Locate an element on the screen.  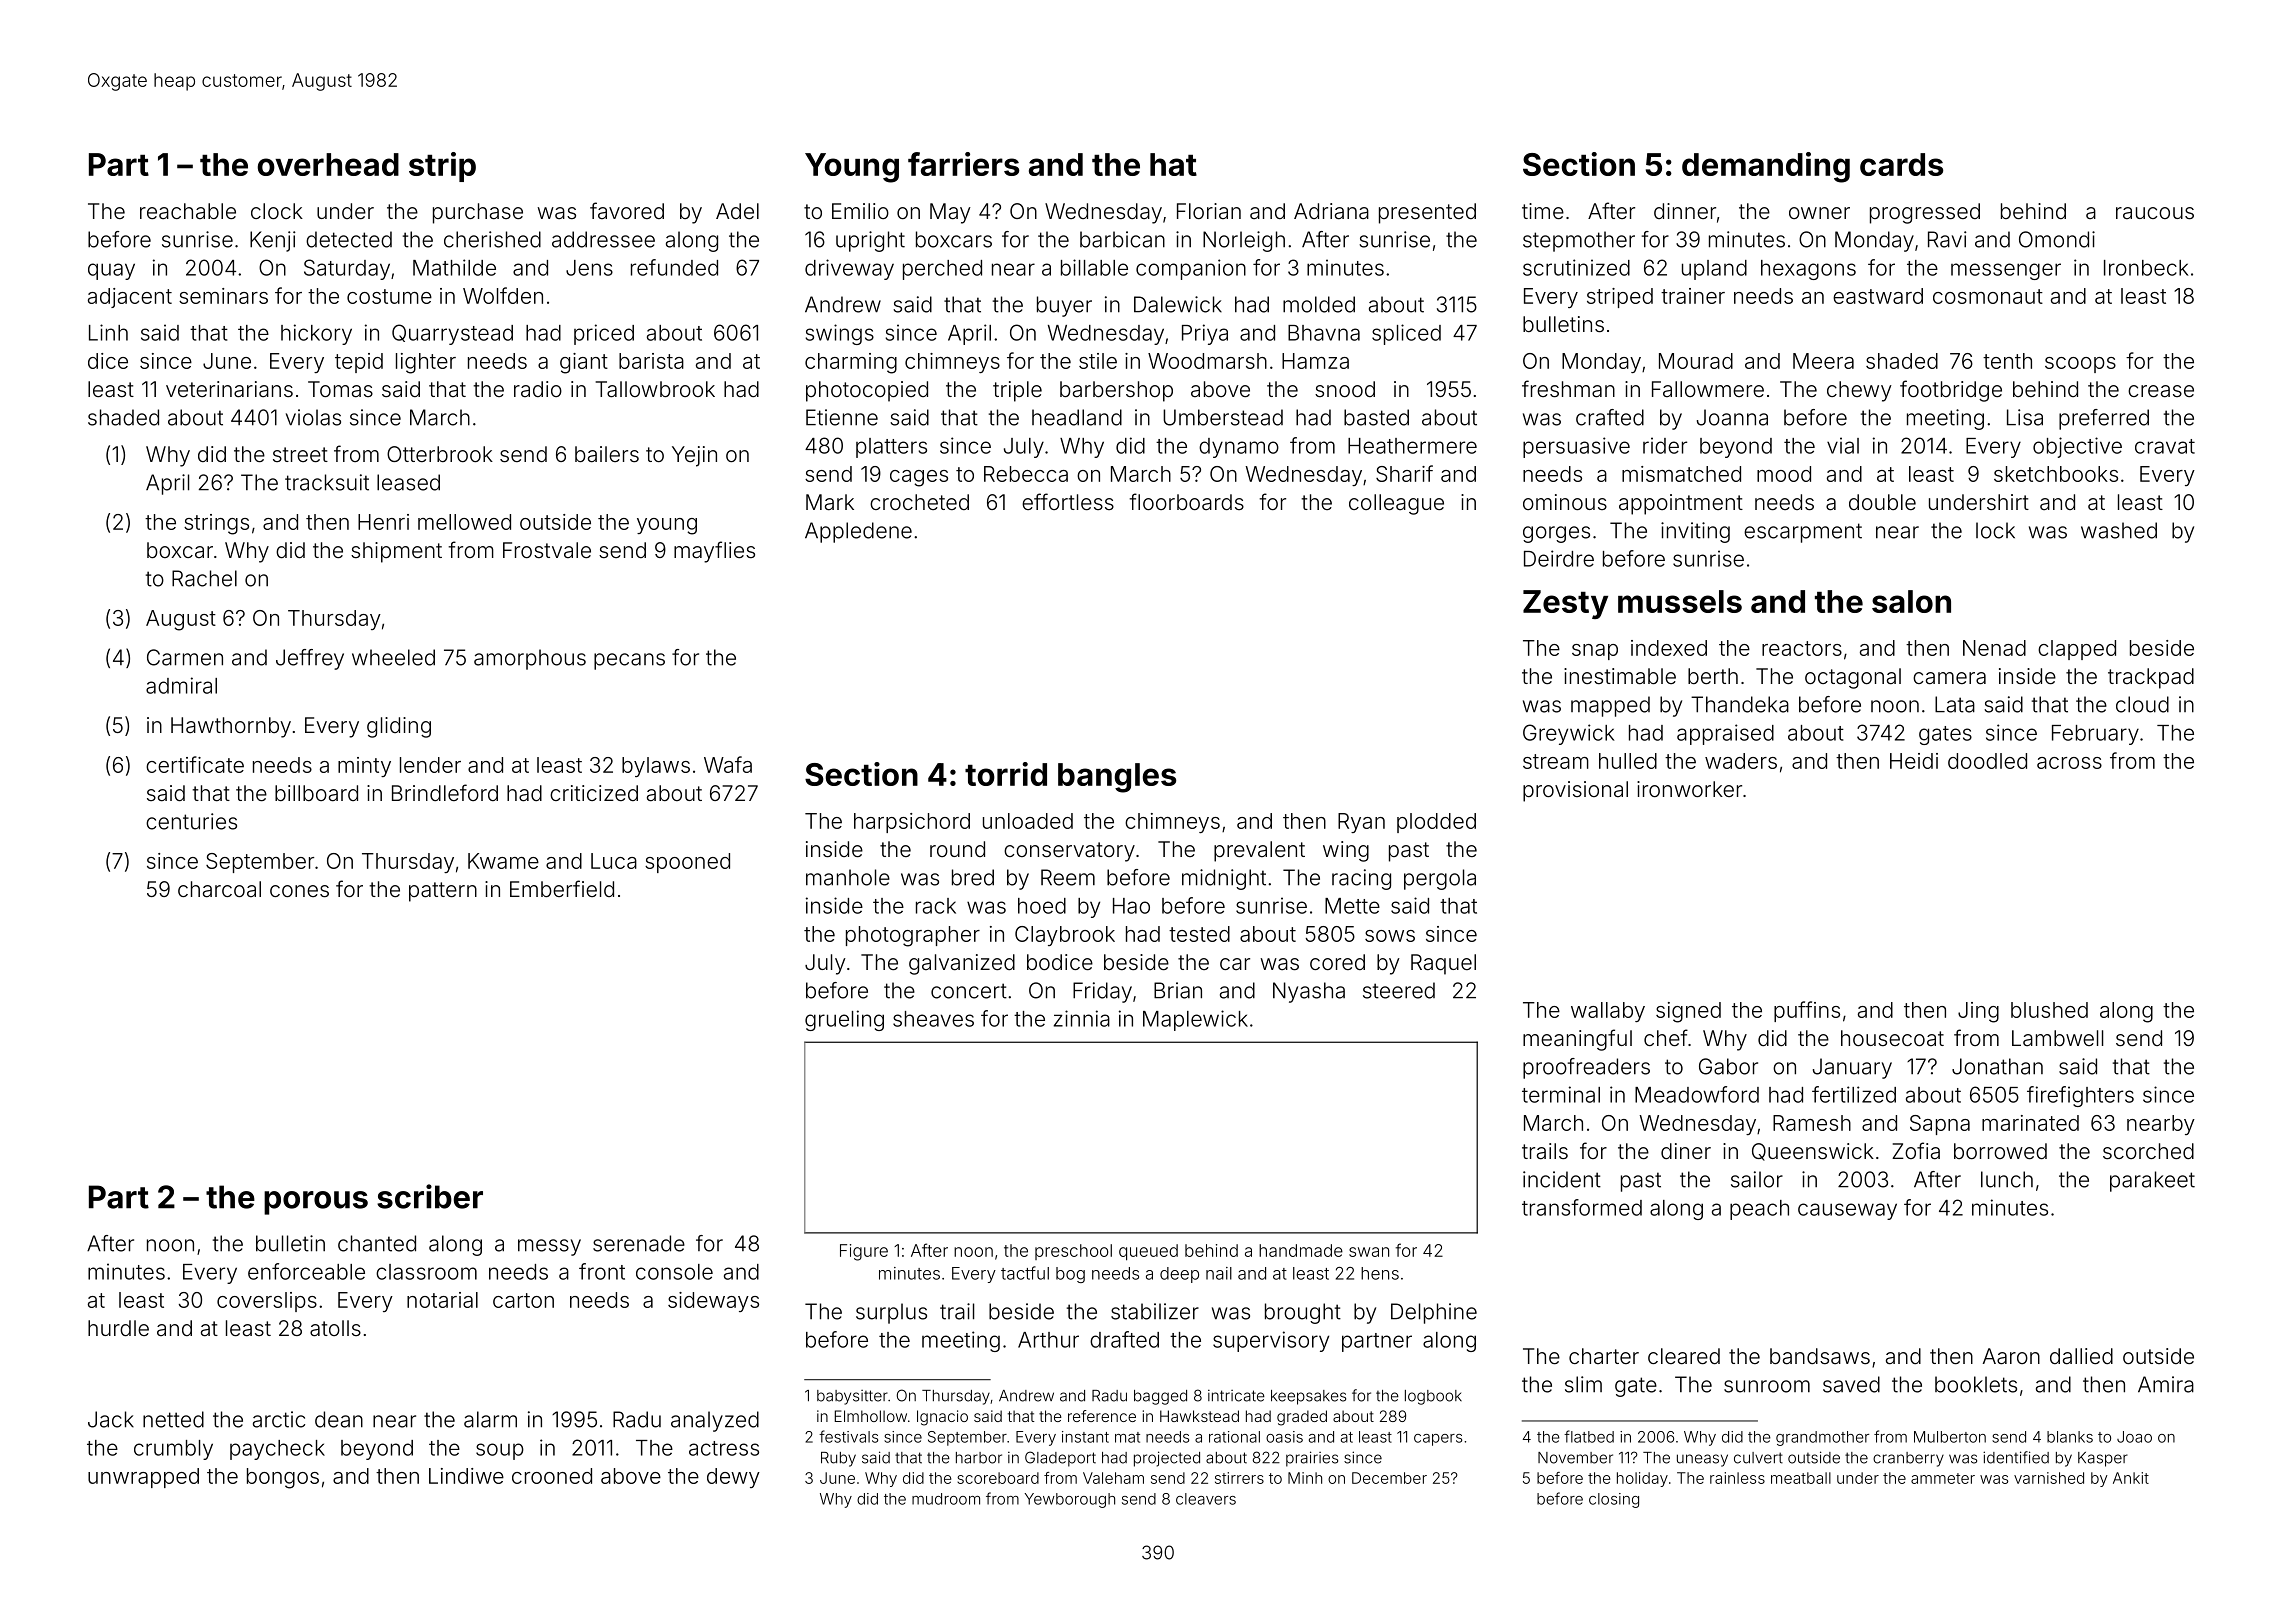
favored is located at coordinates (627, 210).
